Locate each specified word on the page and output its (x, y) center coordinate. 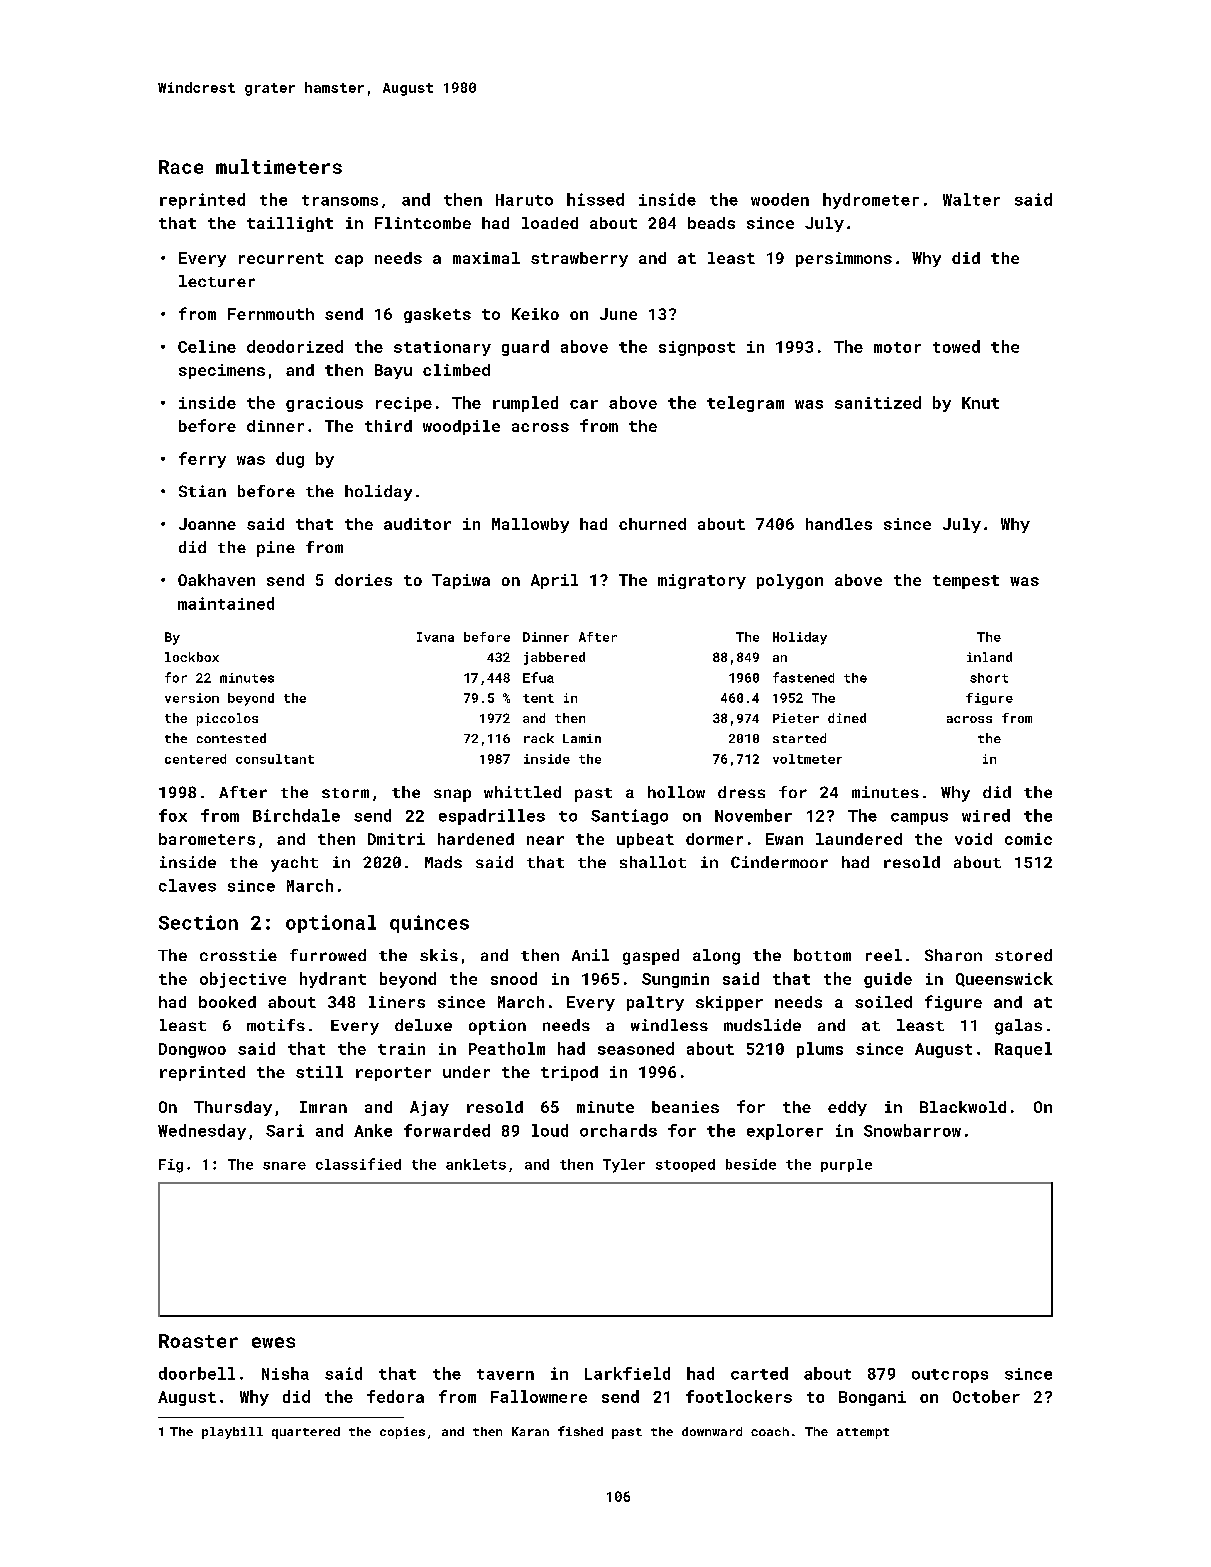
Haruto (524, 200)
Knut (980, 403)
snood (514, 978)
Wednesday (202, 1132)
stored (1023, 955)
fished (580, 1431)
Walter (971, 199)
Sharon (953, 955)
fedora (395, 1396)
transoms (340, 200)
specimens (222, 371)
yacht (294, 864)
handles (839, 524)
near (545, 840)
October (986, 1396)
